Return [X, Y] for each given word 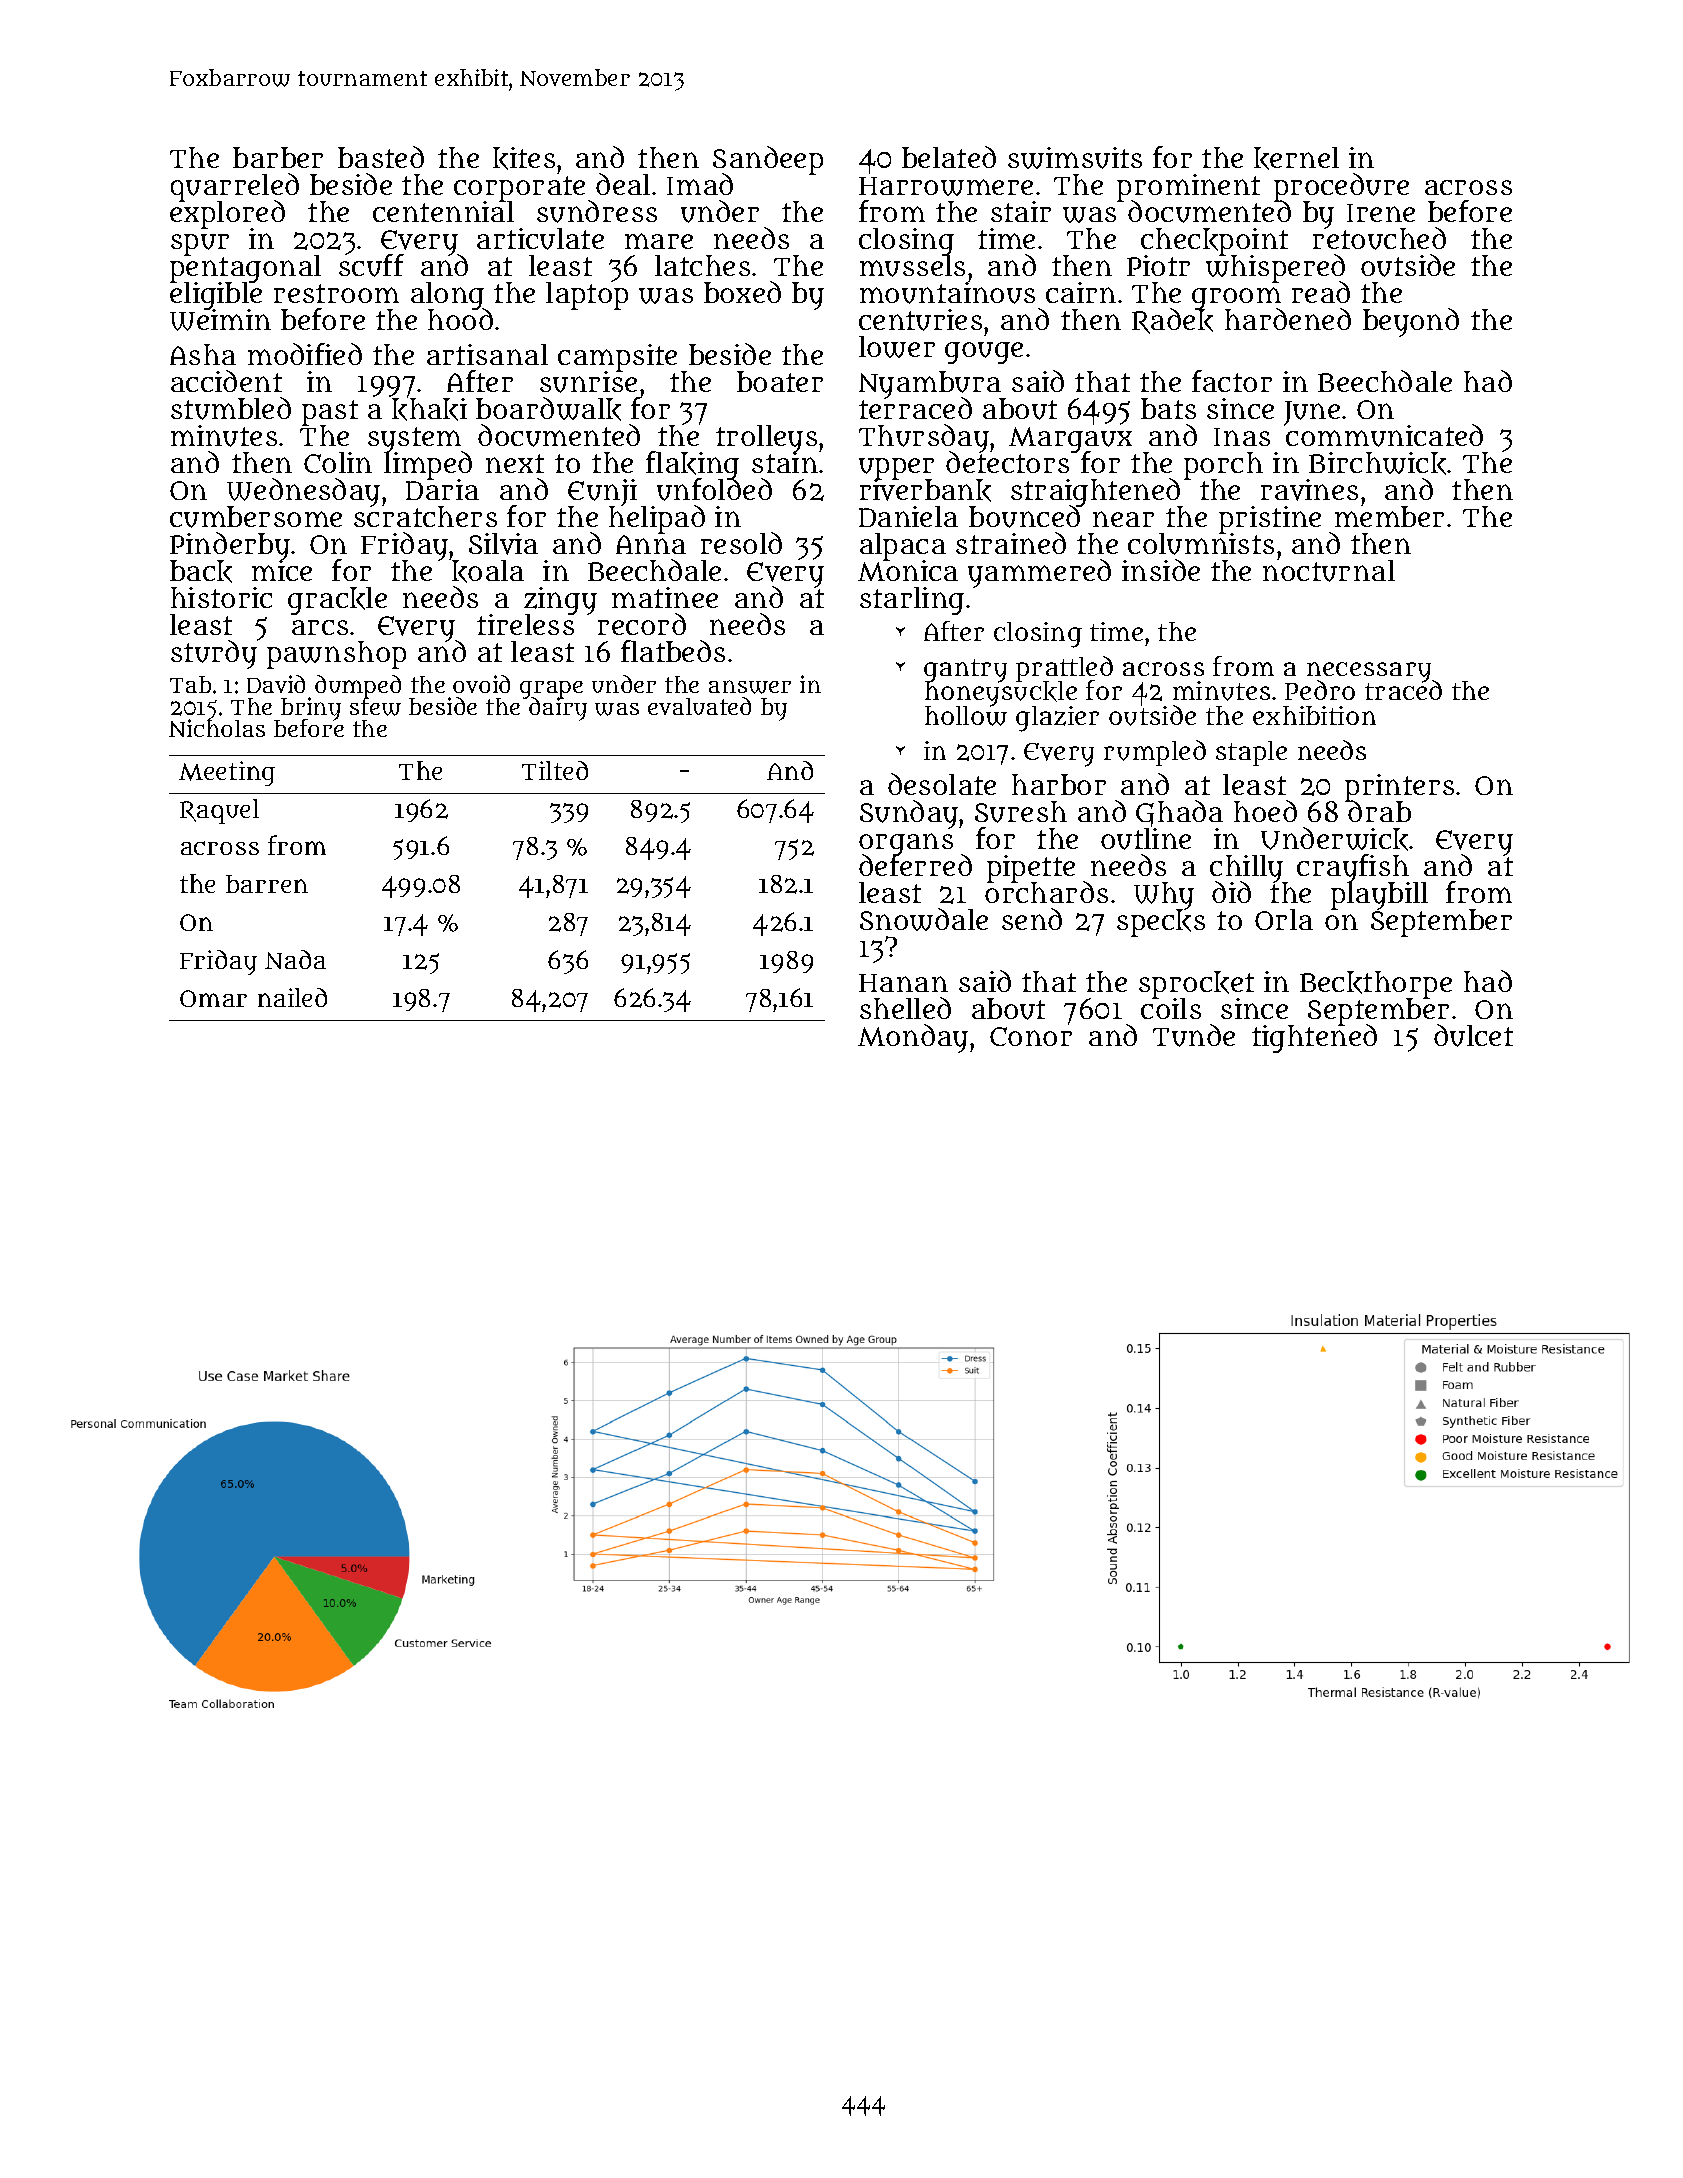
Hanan [903, 983]
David [276, 684]
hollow [966, 716]
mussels [912, 266]
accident [226, 381]
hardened [1288, 319]
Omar [213, 998]
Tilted [555, 770]
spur [200, 245]
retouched [1379, 239]
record [642, 624]
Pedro [1320, 690]
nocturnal [1329, 571]
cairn [1081, 292]
